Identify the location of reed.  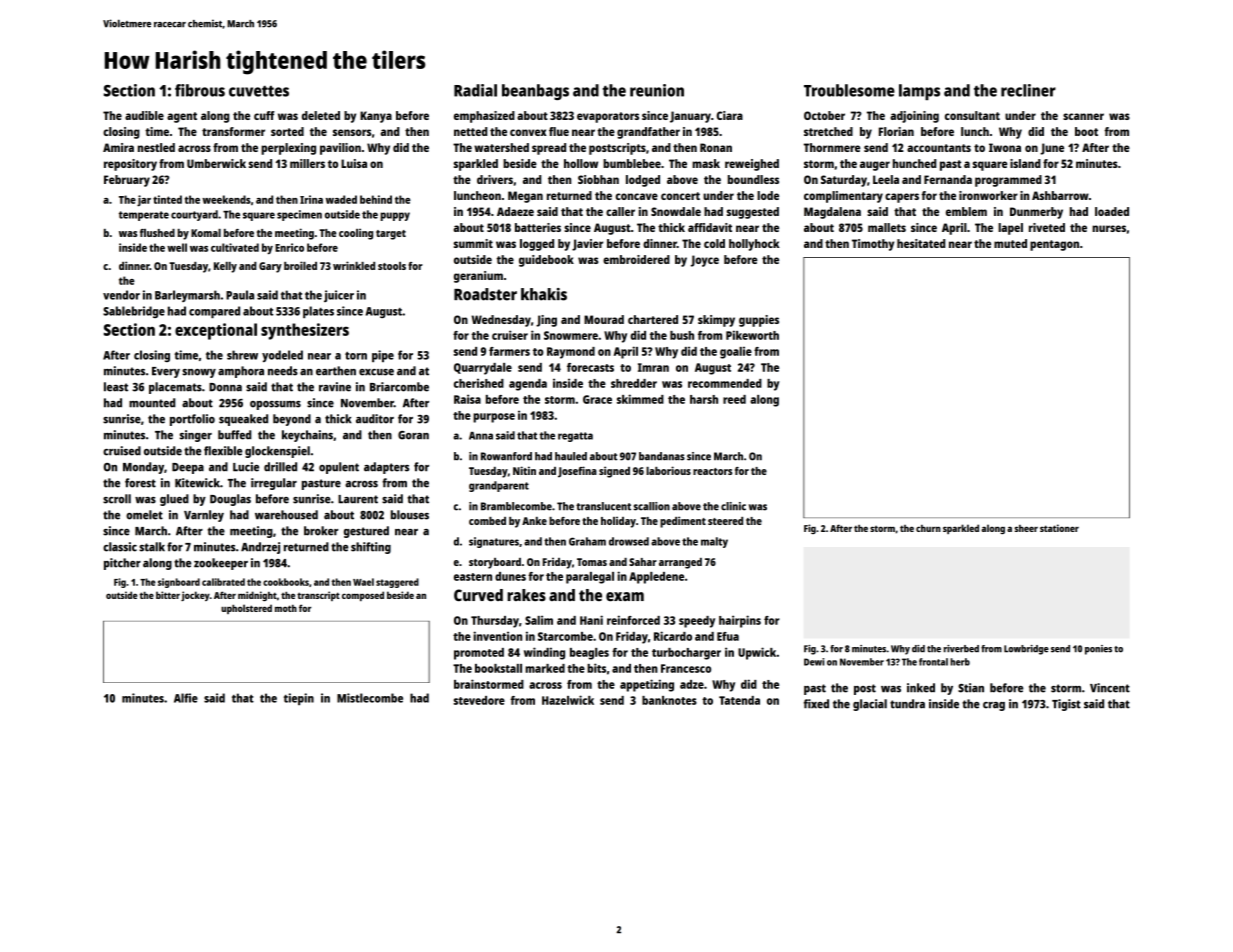
(734, 399).
